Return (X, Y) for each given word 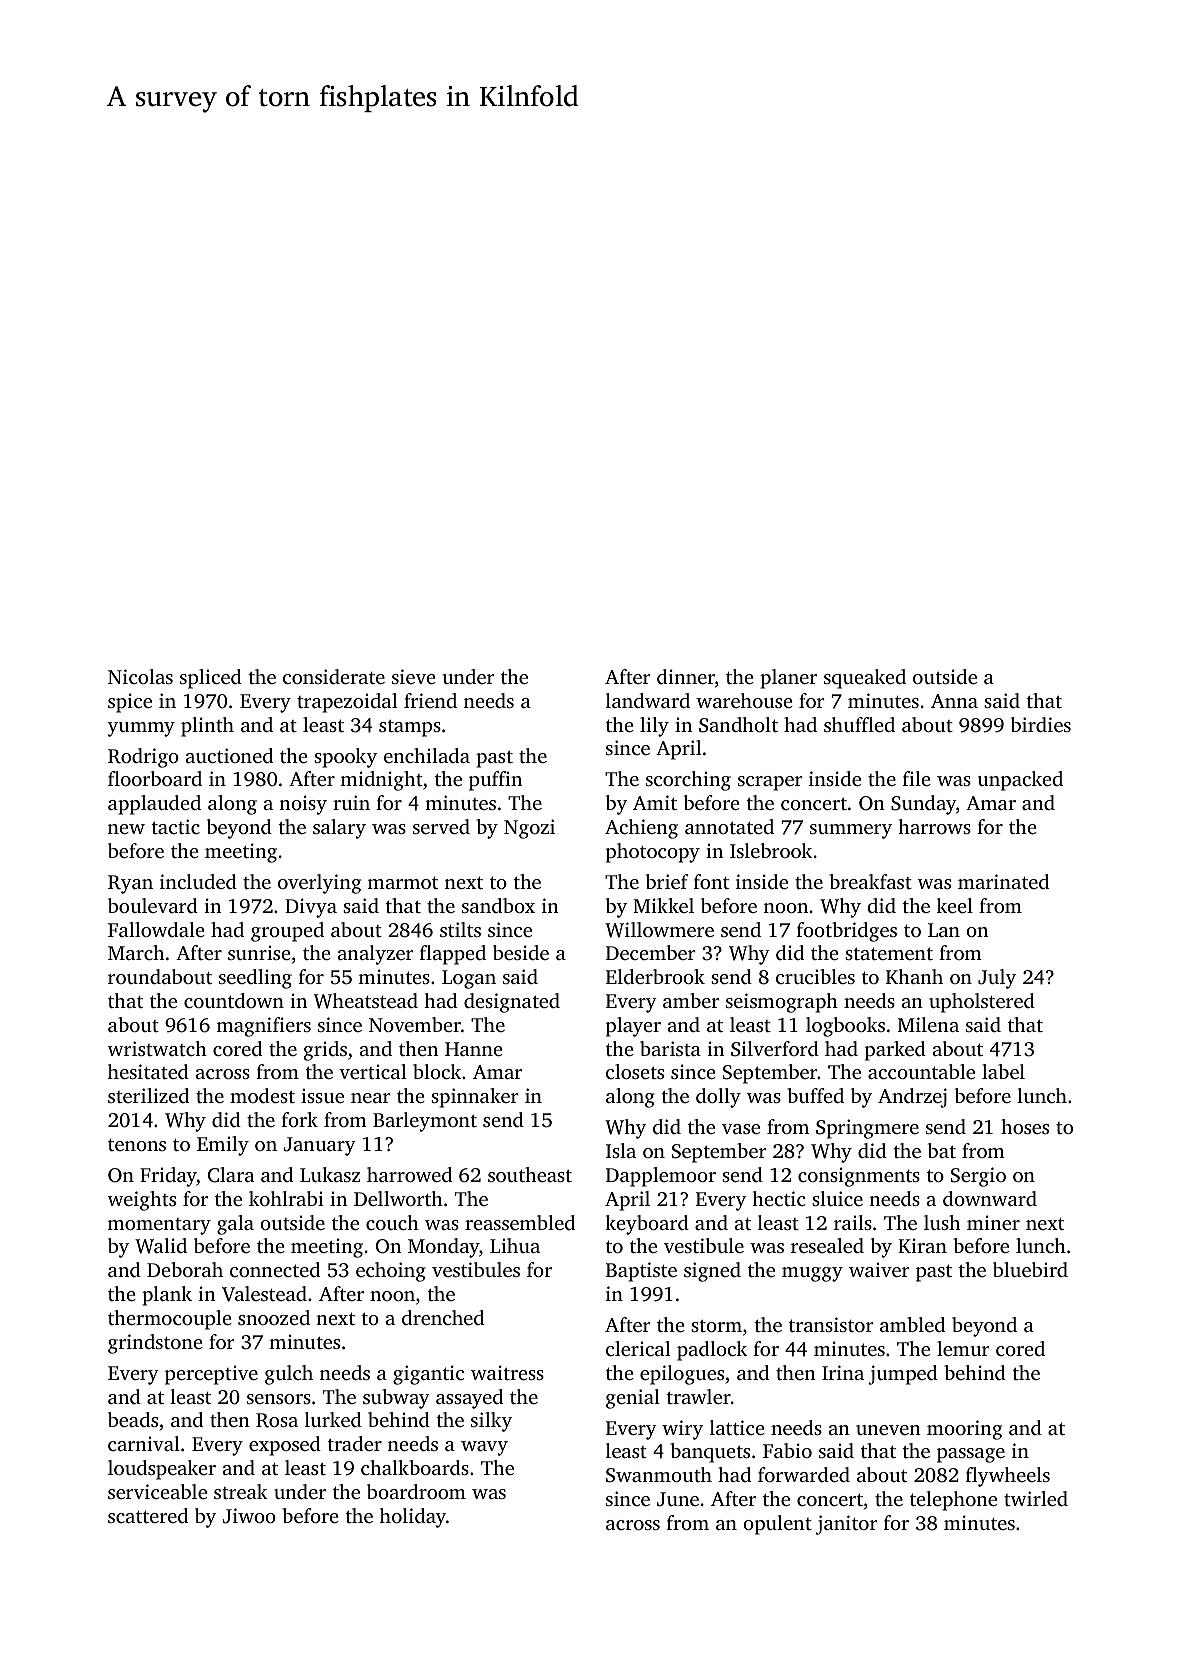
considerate (334, 676)
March (136, 952)
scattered (148, 1515)
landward (648, 700)
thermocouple (170, 1320)
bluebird (1030, 1269)
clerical (638, 1348)
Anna (954, 701)
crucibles (815, 976)
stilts (460, 929)
